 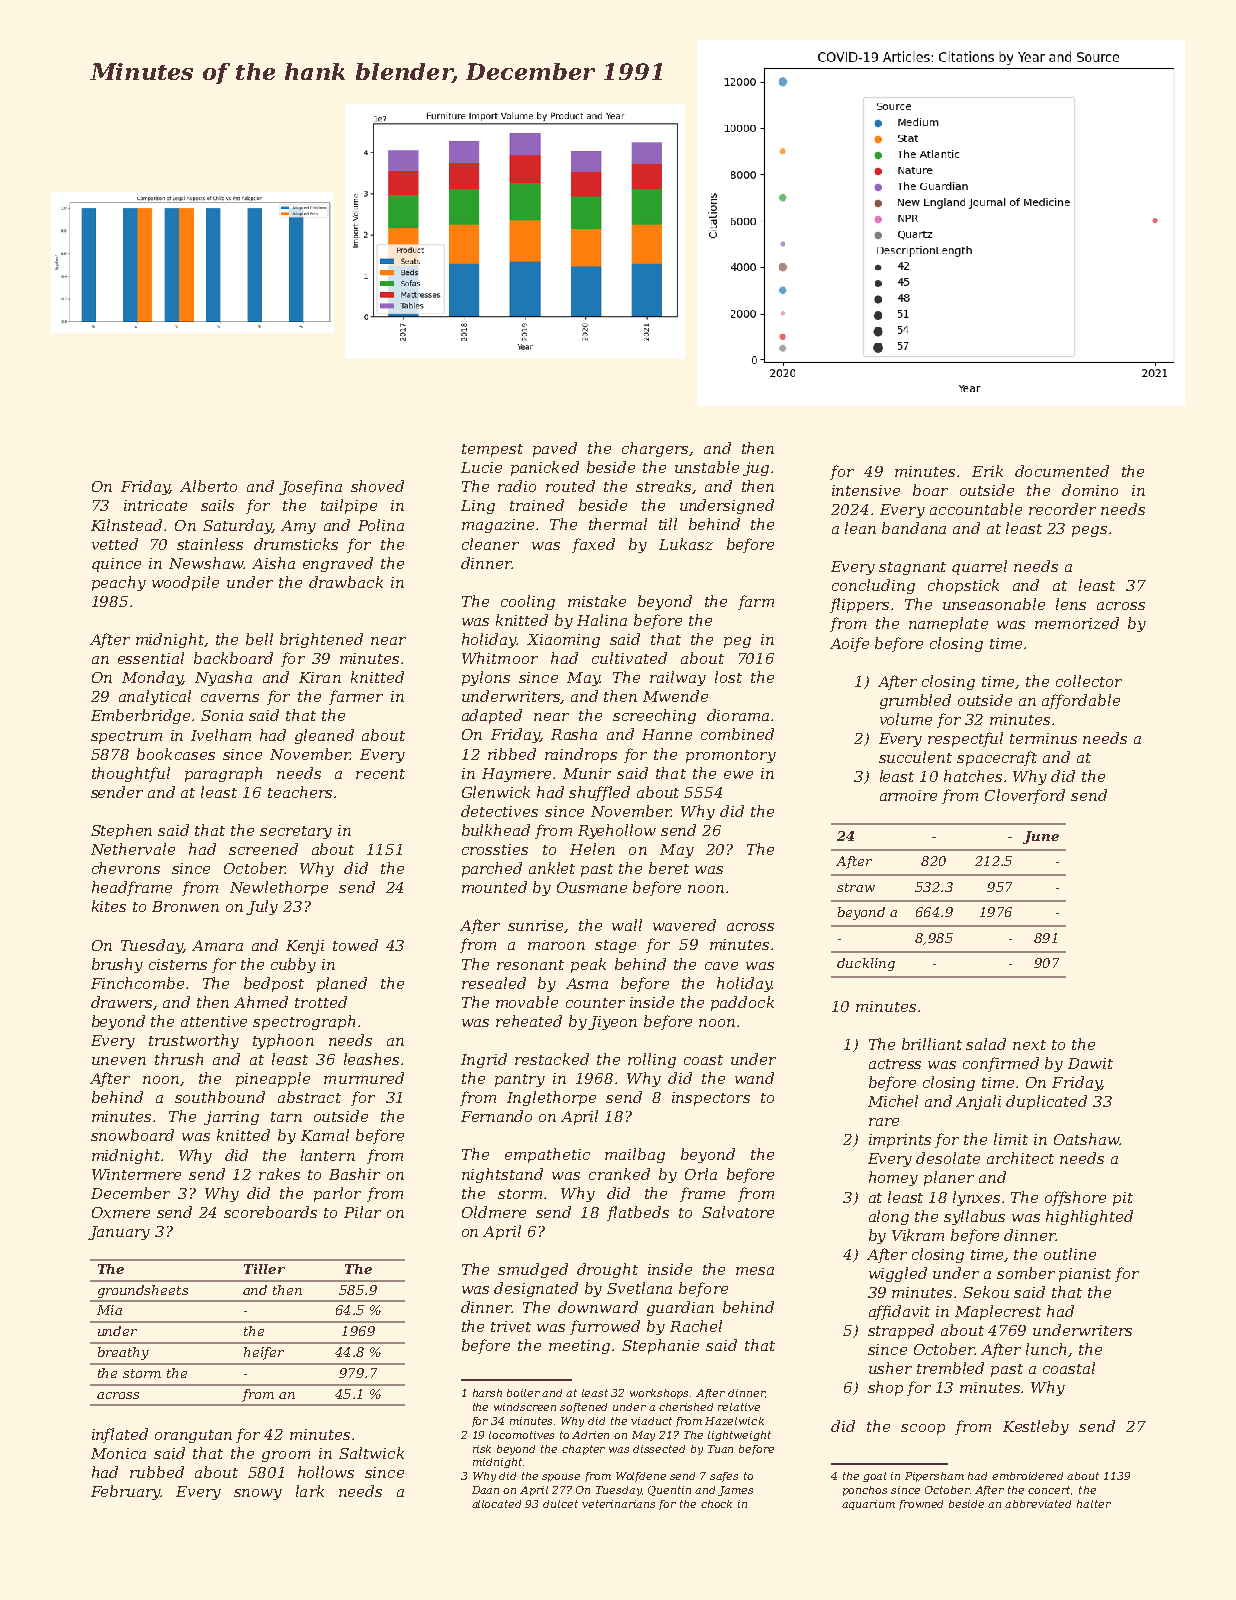 What do you see at coordinates (686, 1407) in the screenshot?
I see `cherished` at bounding box center [686, 1407].
